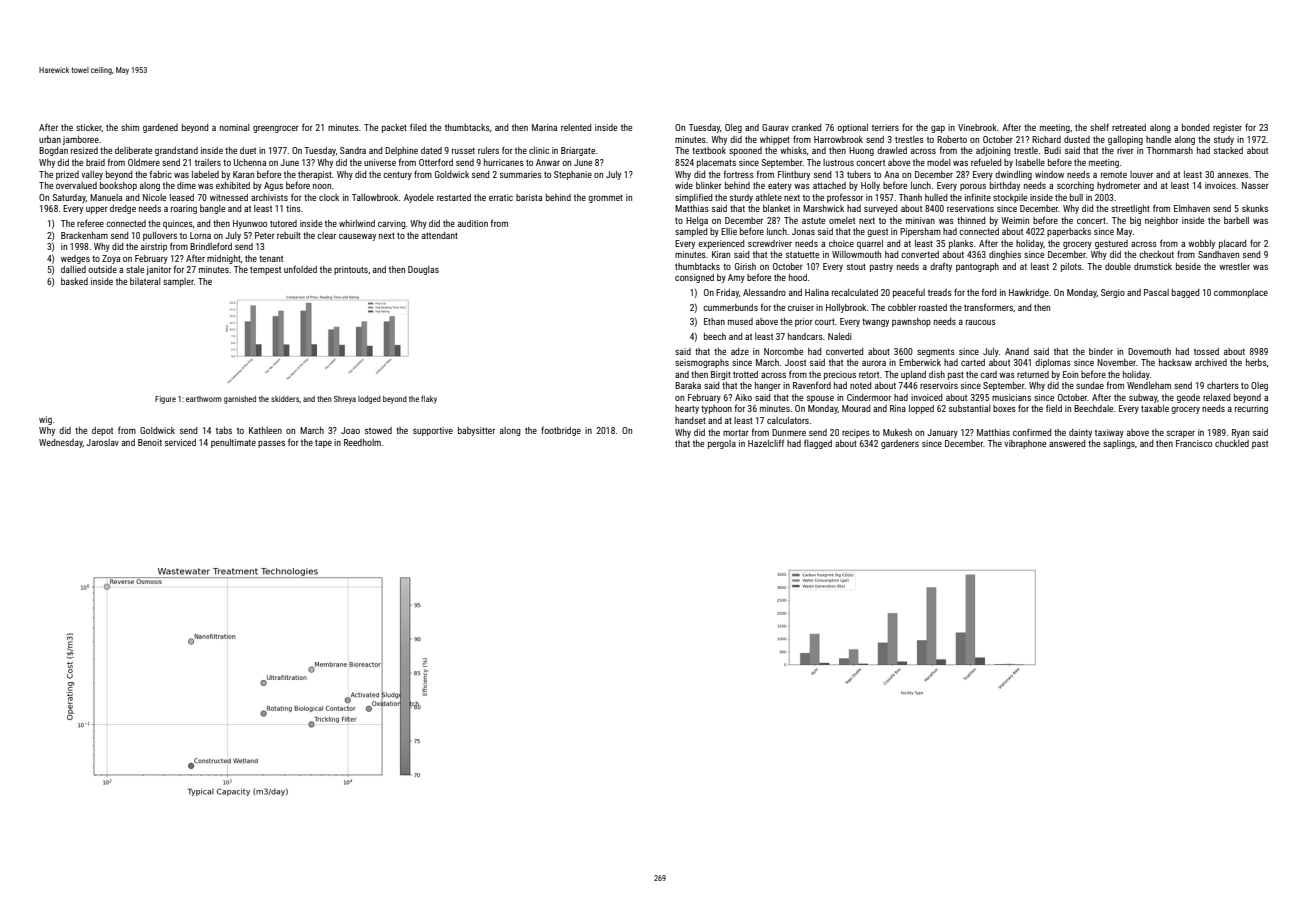  What do you see at coordinates (315, 175) in the document?
I see `therapist` at bounding box center [315, 175].
